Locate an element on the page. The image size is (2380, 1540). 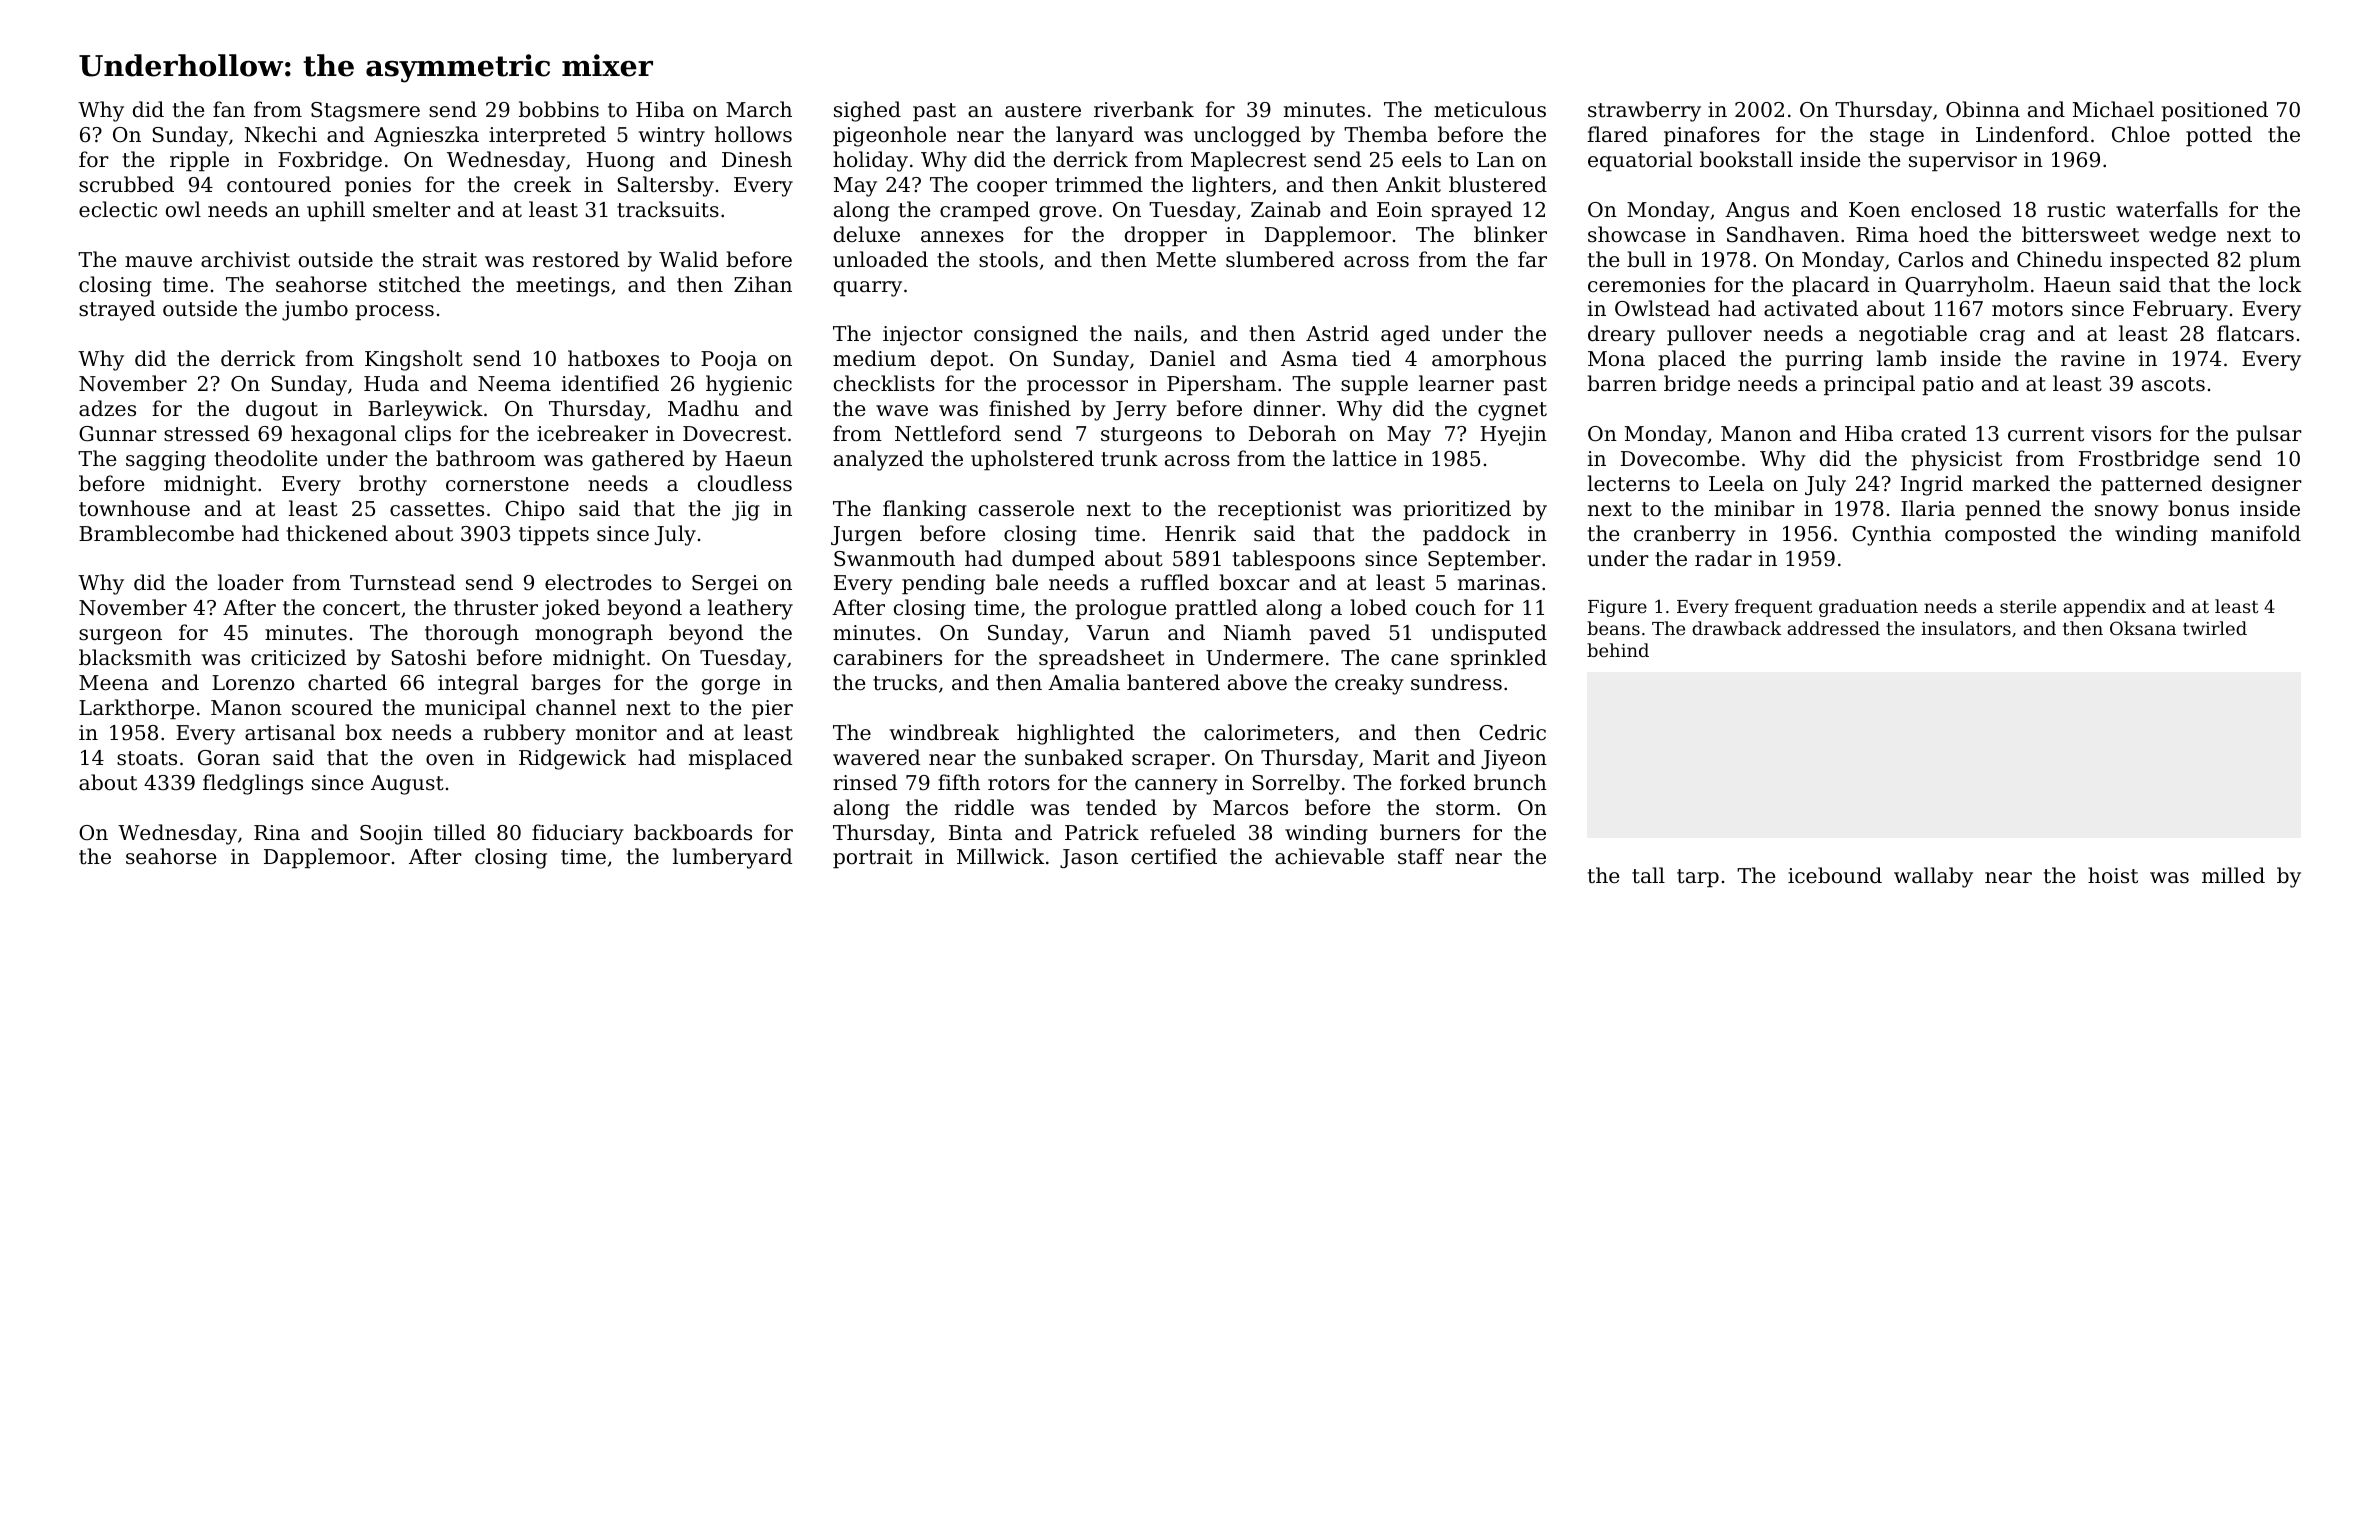
Jason is located at coordinates (1089, 858).
